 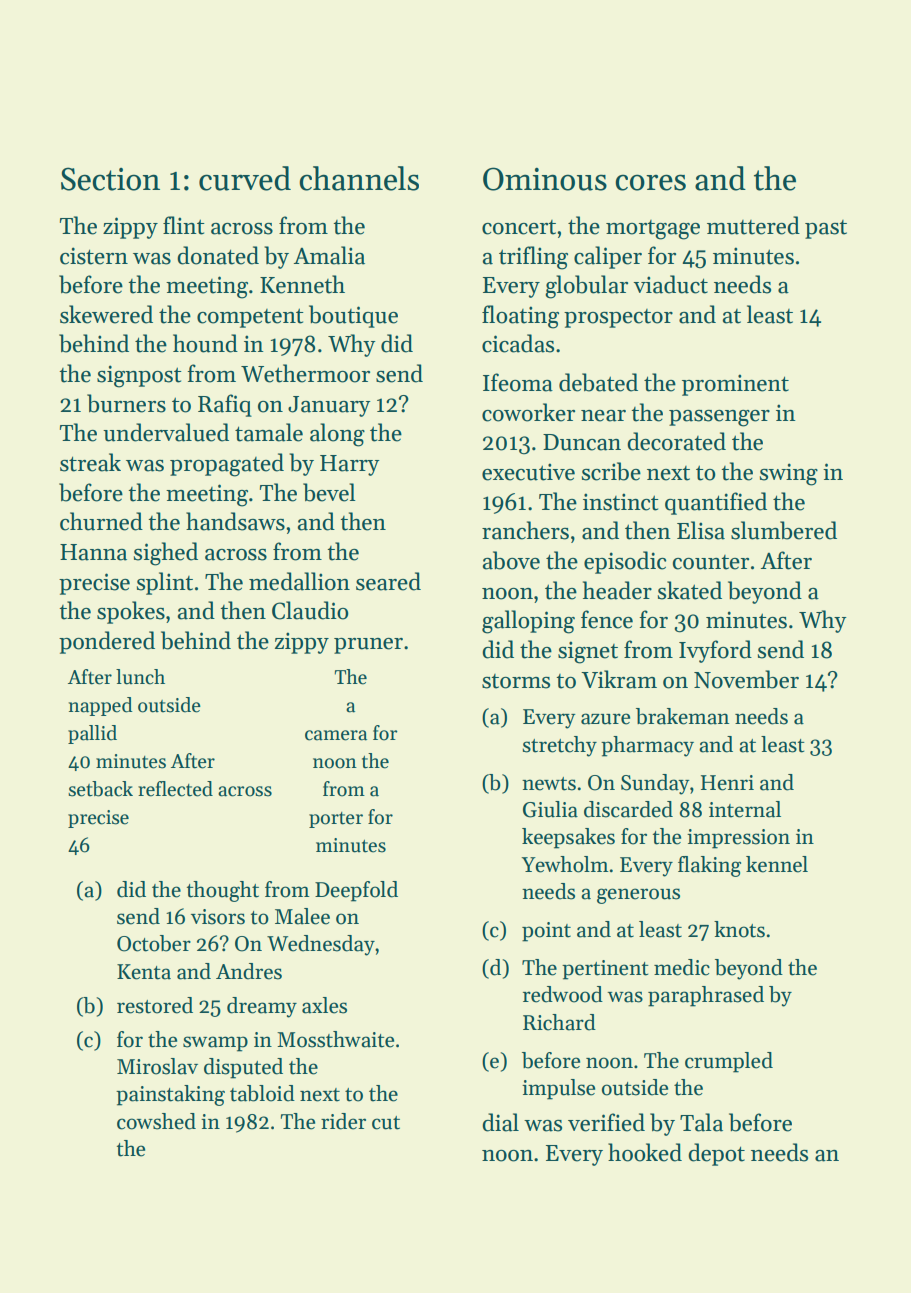 What do you see at coordinates (359, 178) in the screenshot?
I see `channels` at bounding box center [359, 178].
